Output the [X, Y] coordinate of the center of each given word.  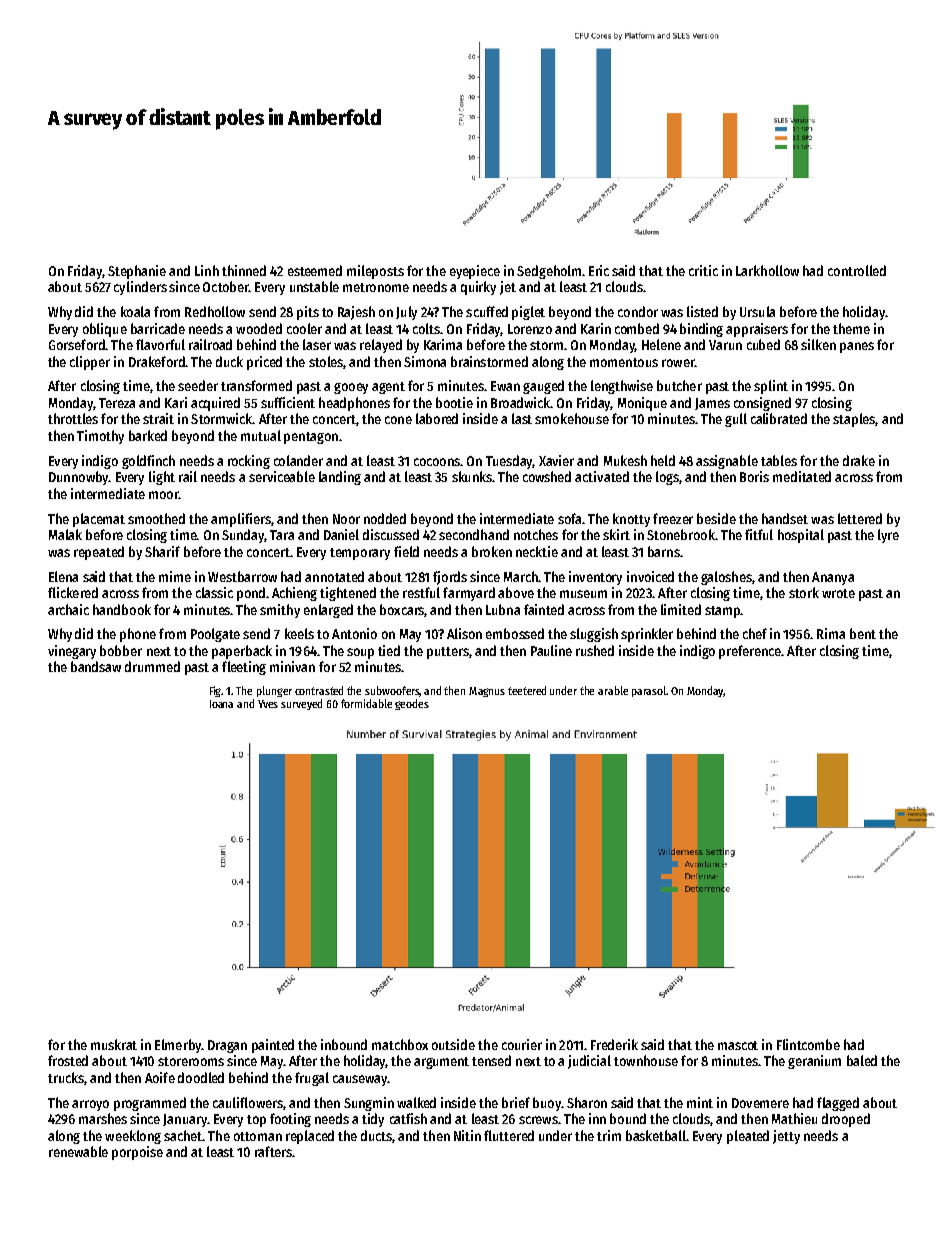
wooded [259, 328]
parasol [649, 691]
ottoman [258, 1136]
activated [602, 476]
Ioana [221, 704]
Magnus [487, 692]
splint [771, 387]
